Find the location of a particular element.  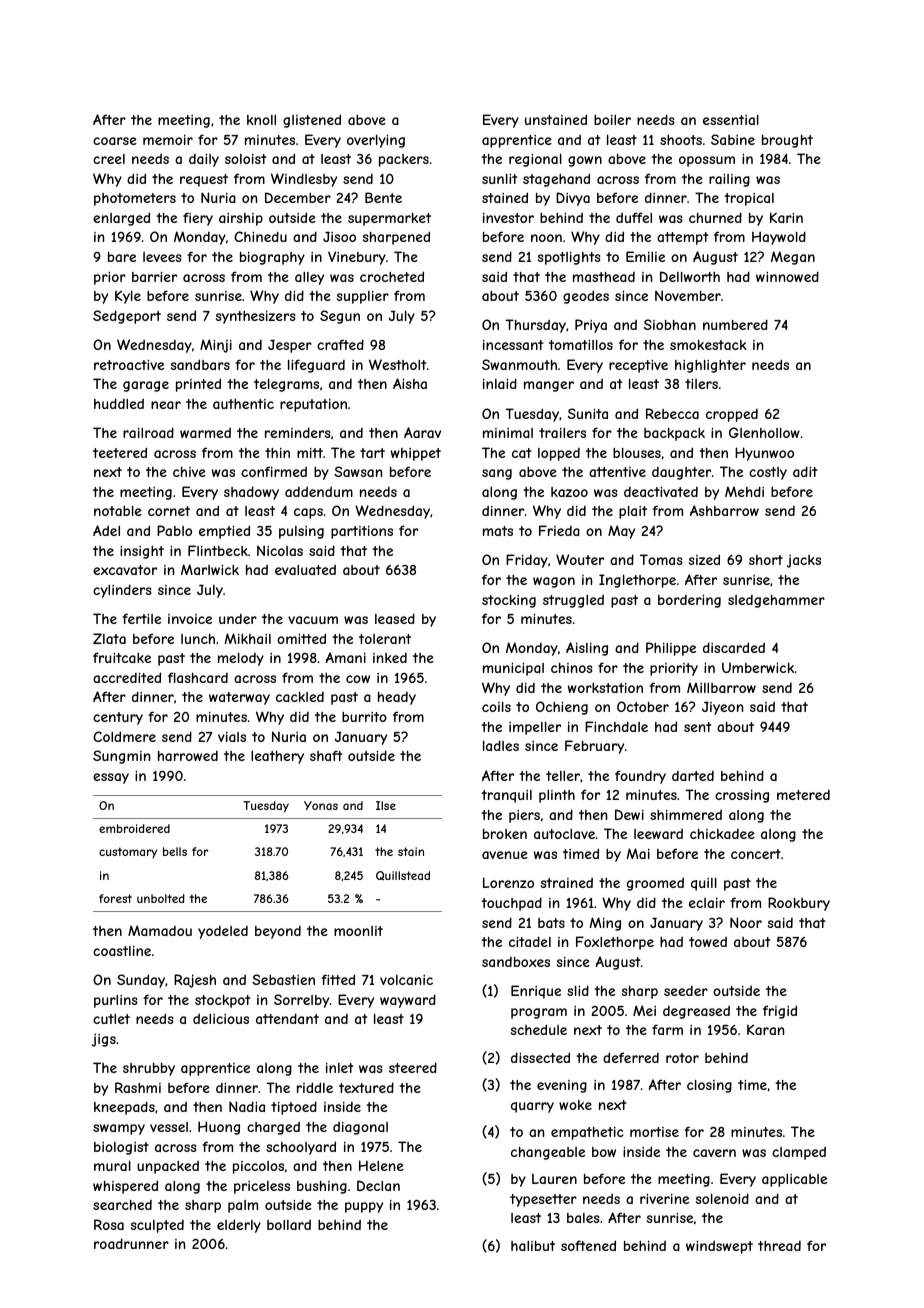

Kyle is located at coordinates (128, 297).
